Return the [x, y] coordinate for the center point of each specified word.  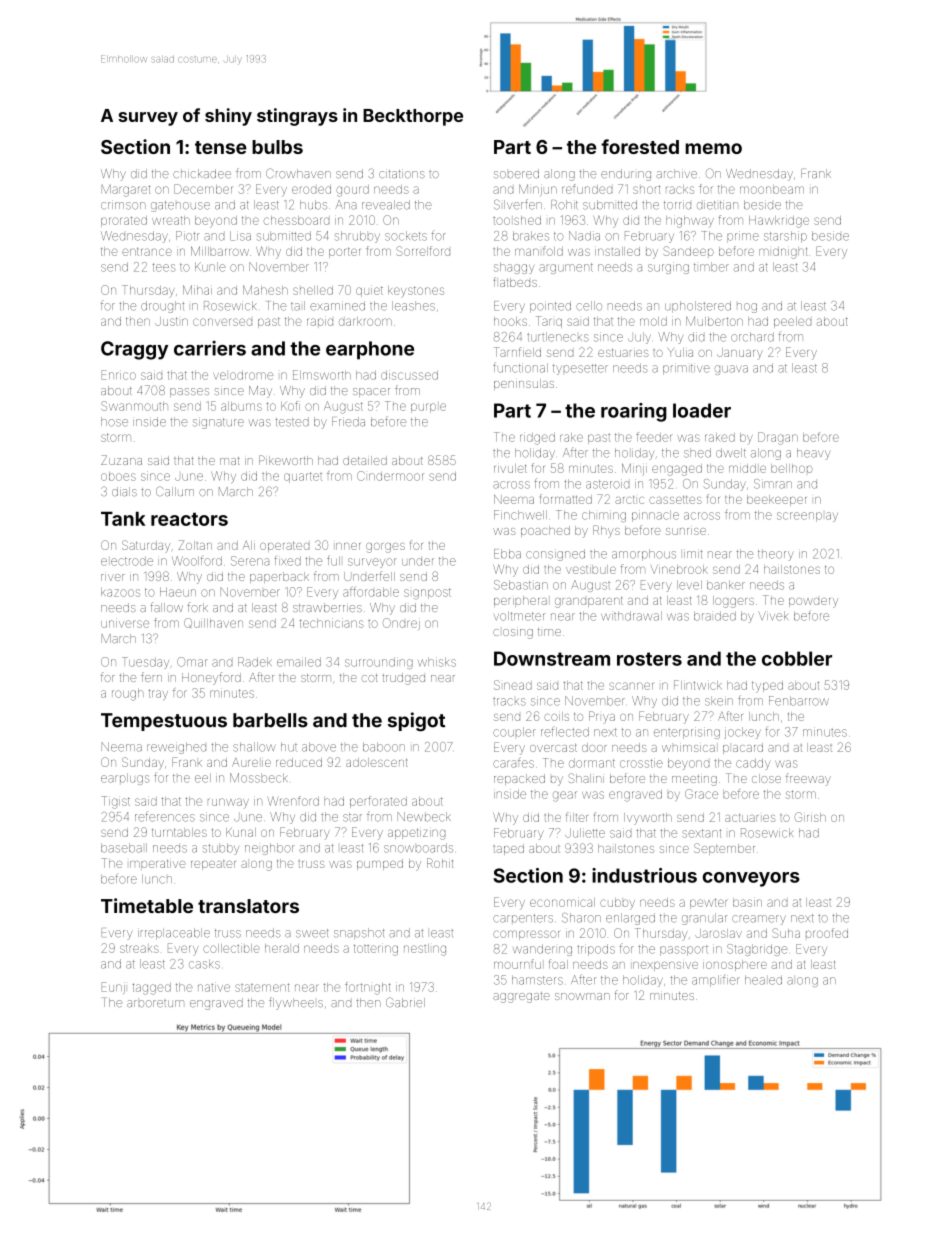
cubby [617, 904]
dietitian [717, 205]
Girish [810, 817]
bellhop [792, 468]
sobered [516, 174]
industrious [644, 875]
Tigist [115, 802]
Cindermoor [390, 476]
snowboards [418, 848]
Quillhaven [213, 623]
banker [726, 585]
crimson [123, 205]
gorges [385, 548]
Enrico [119, 375]
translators [248, 906]
